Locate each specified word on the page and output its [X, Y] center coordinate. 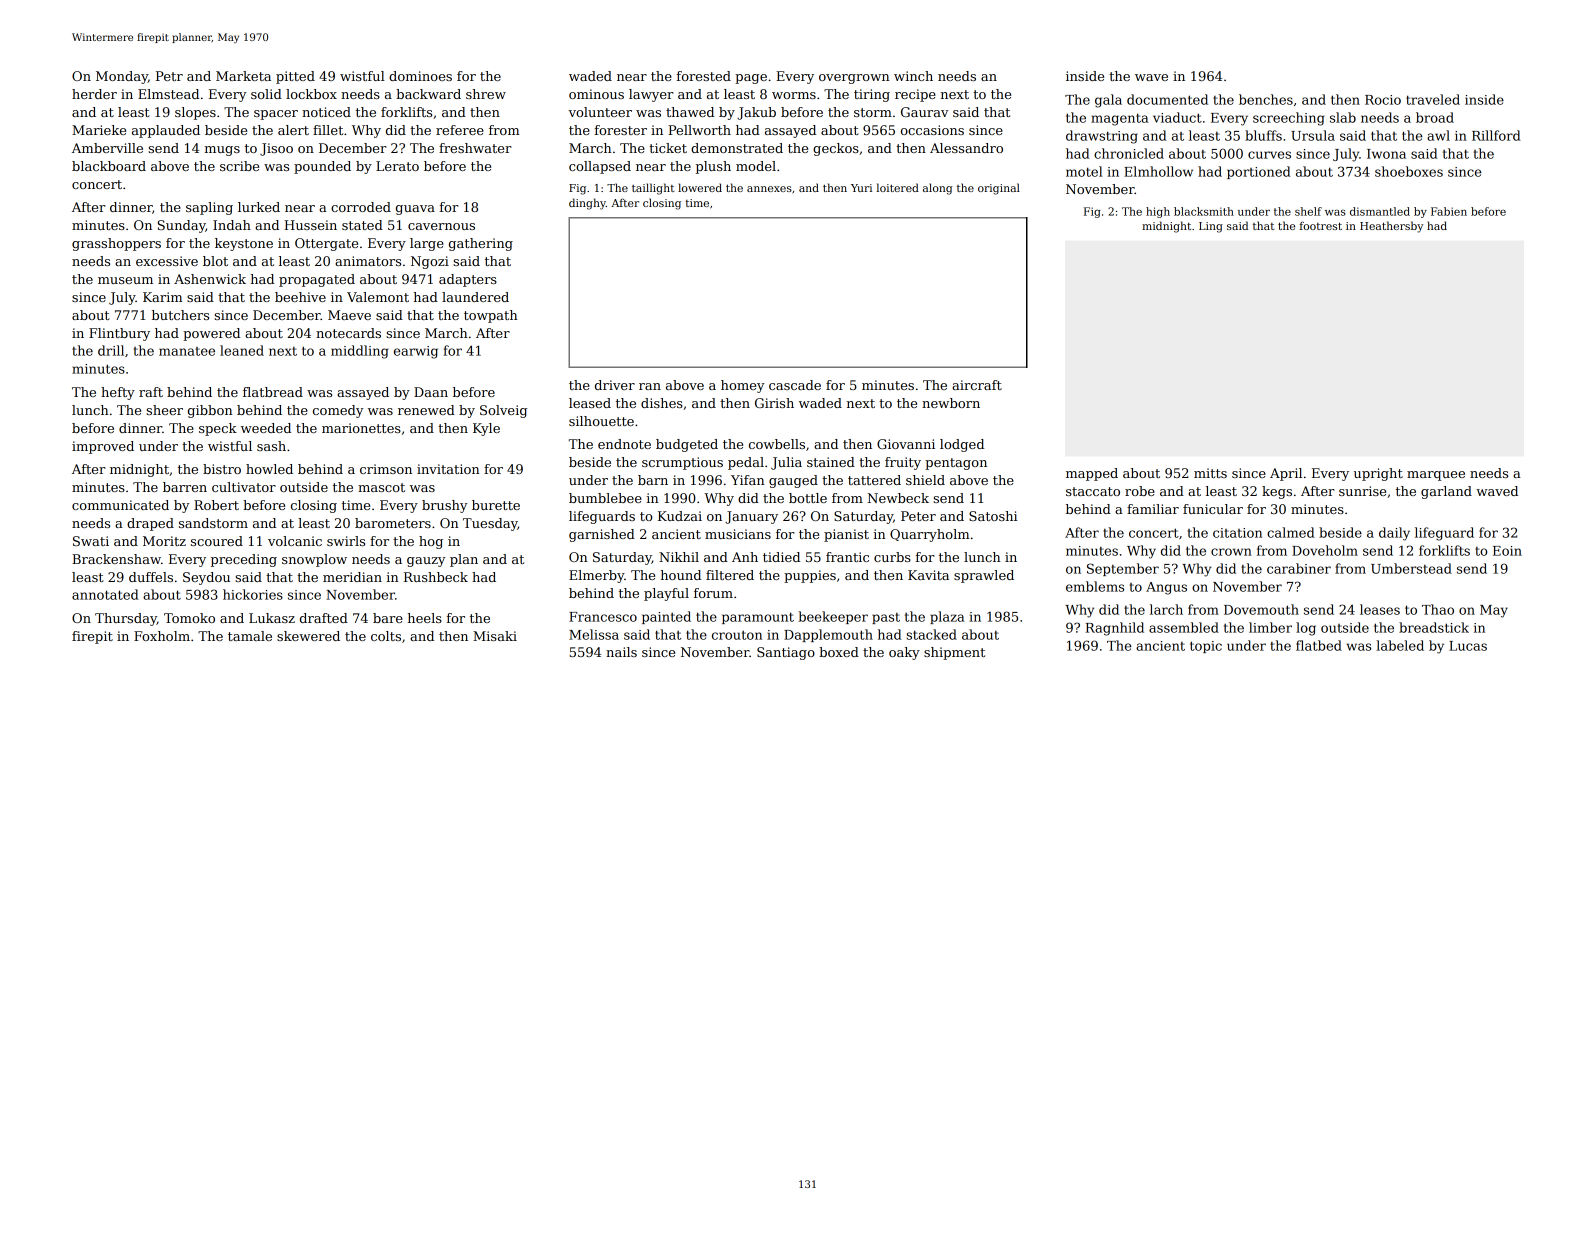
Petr [169, 76]
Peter [918, 516]
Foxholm [162, 636]
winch [913, 76]
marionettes [361, 428]
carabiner [1299, 568]
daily [1394, 534]
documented [1167, 99]
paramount [758, 618]
